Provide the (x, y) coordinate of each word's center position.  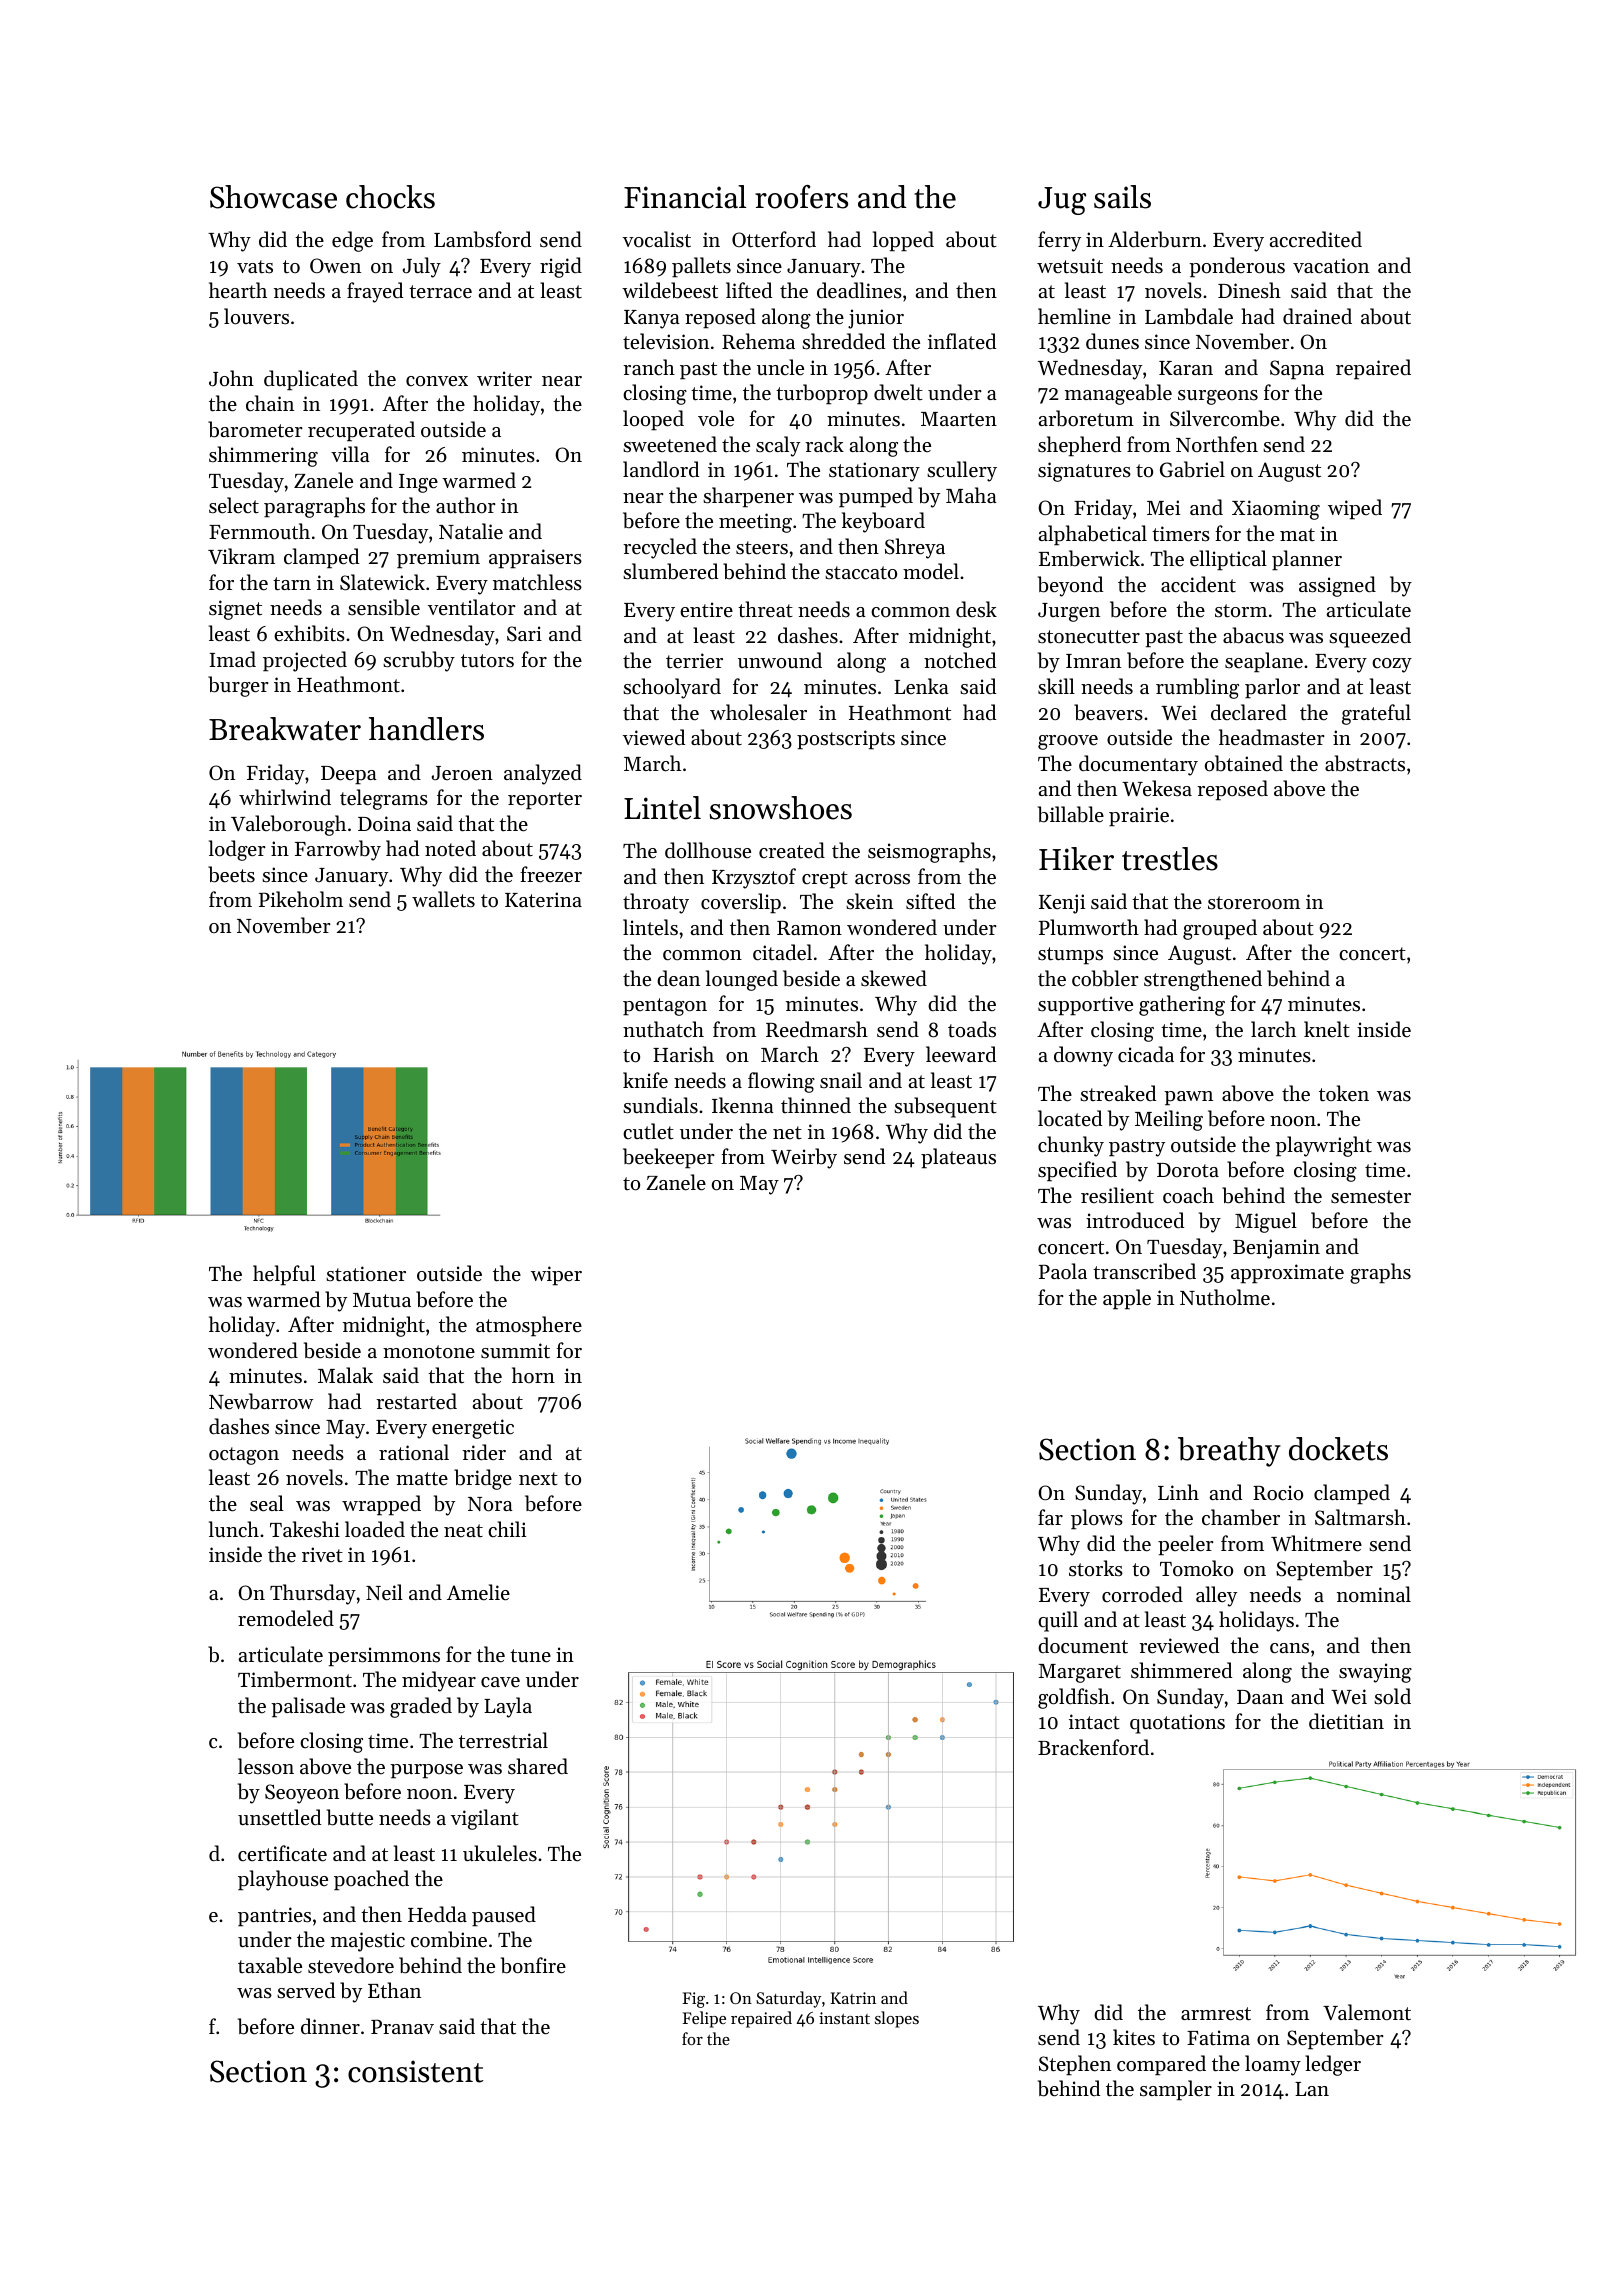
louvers (256, 316)
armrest (1216, 2014)
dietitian (1346, 1721)
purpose (426, 1771)
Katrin (853, 1998)
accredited (1316, 239)
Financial (685, 197)
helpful (284, 1275)
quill (1058, 1621)
